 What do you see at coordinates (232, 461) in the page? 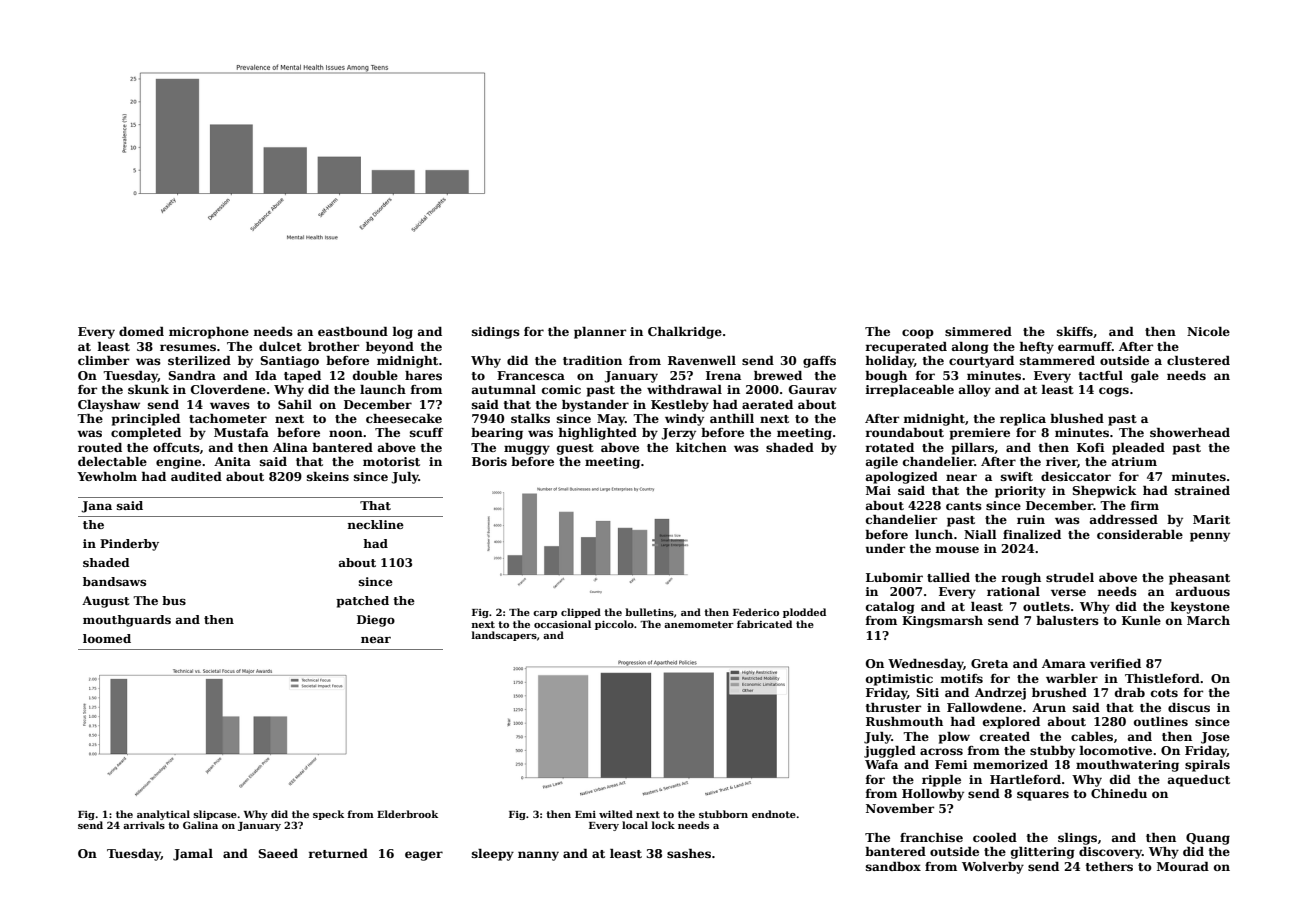
I see `Anita` at bounding box center [232, 461].
